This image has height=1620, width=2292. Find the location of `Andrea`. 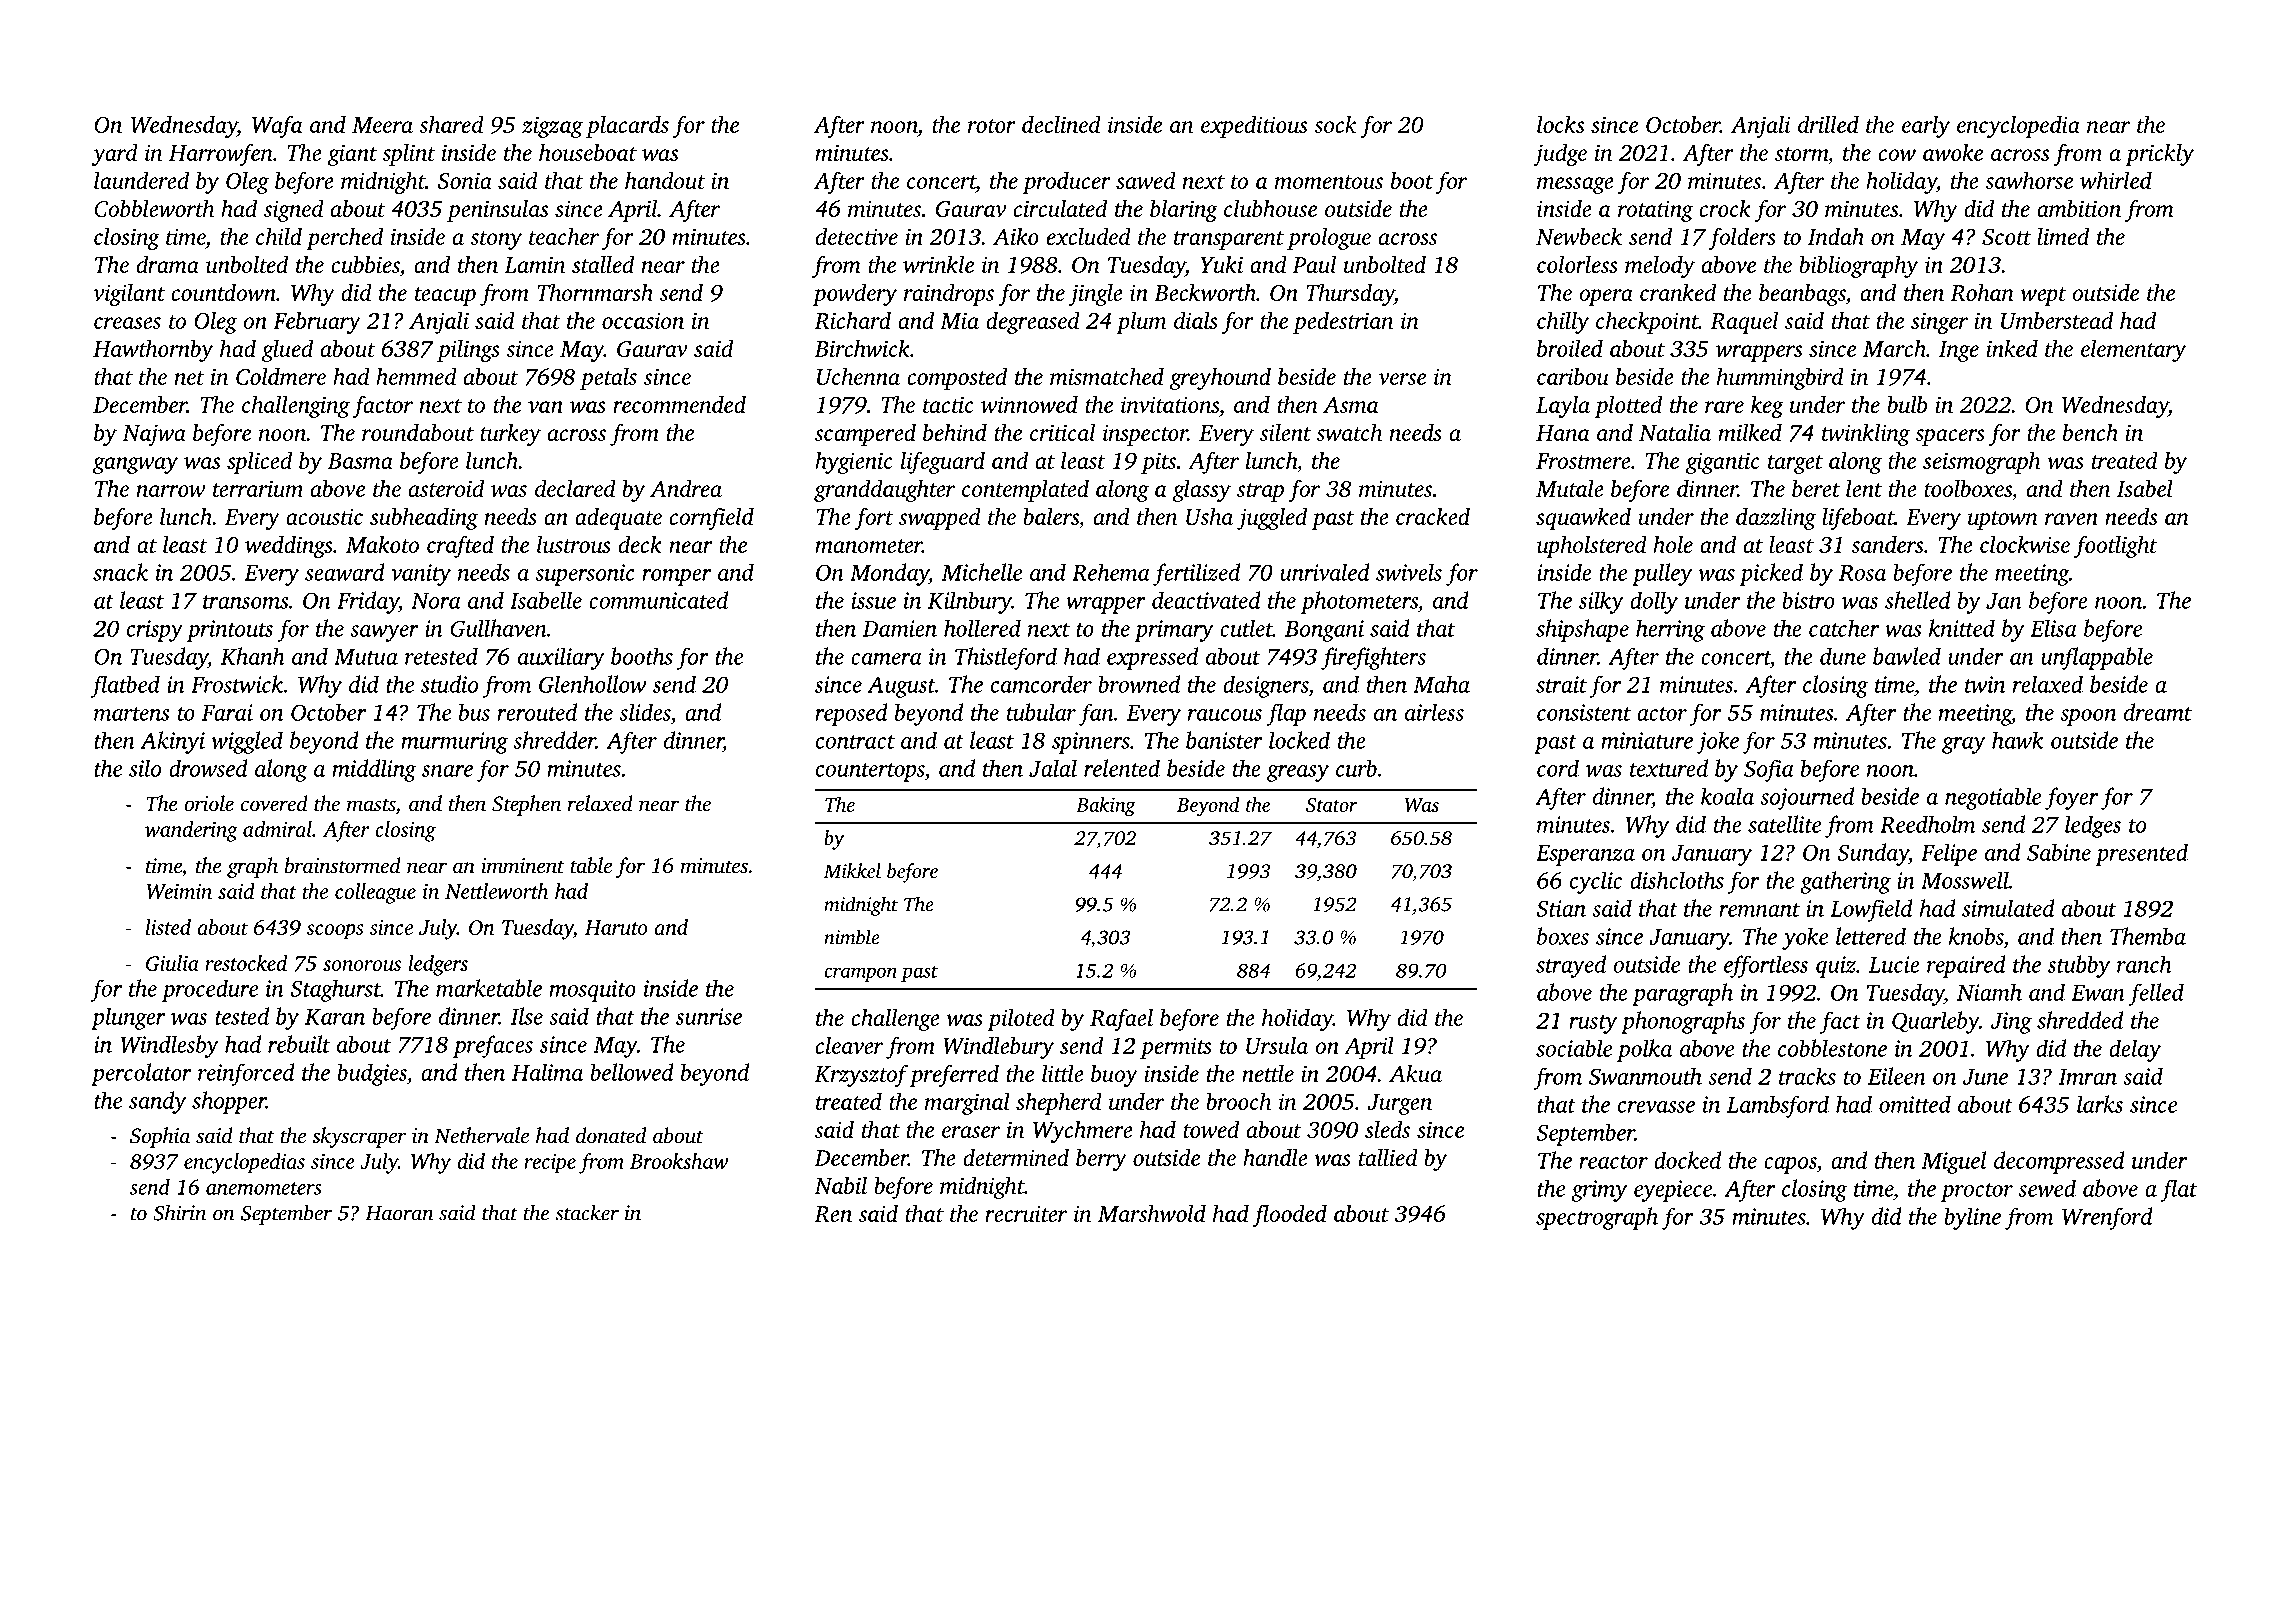

Andrea is located at coordinates (686, 488).
